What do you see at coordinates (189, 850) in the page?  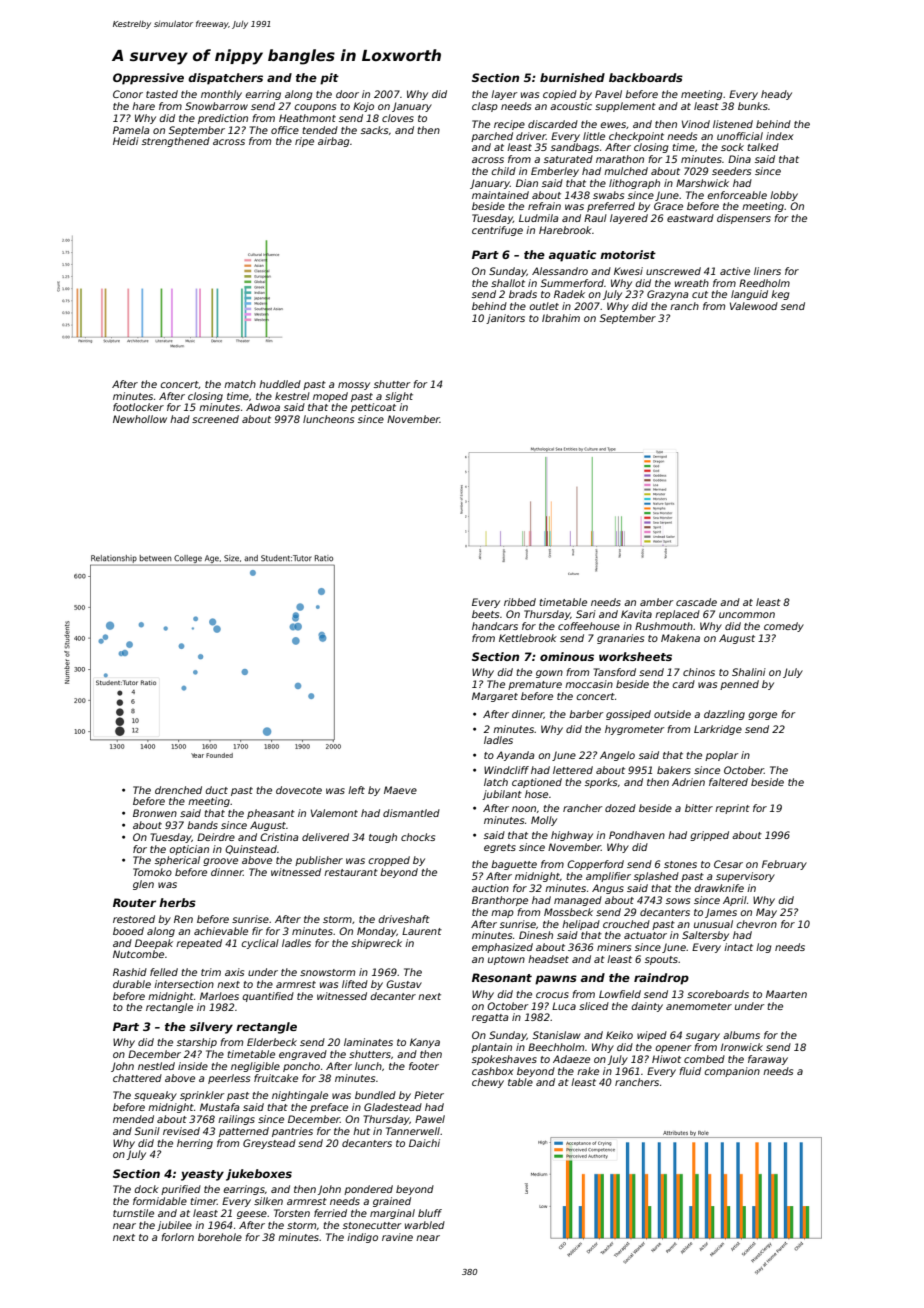 I see `optician` at bounding box center [189, 850].
